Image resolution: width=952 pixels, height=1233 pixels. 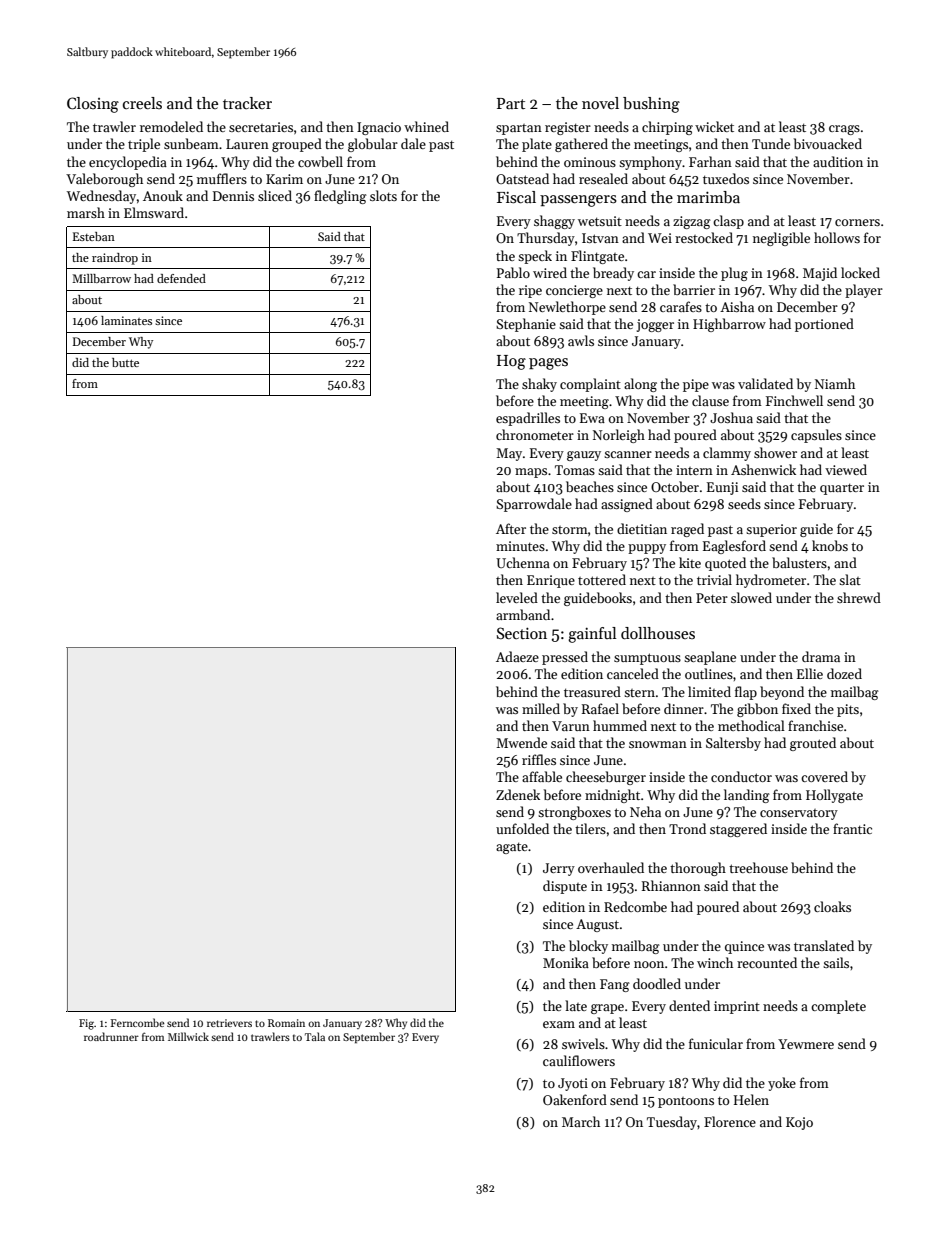 What do you see at coordinates (512, 848) in the screenshot?
I see `agate` at bounding box center [512, 848].
